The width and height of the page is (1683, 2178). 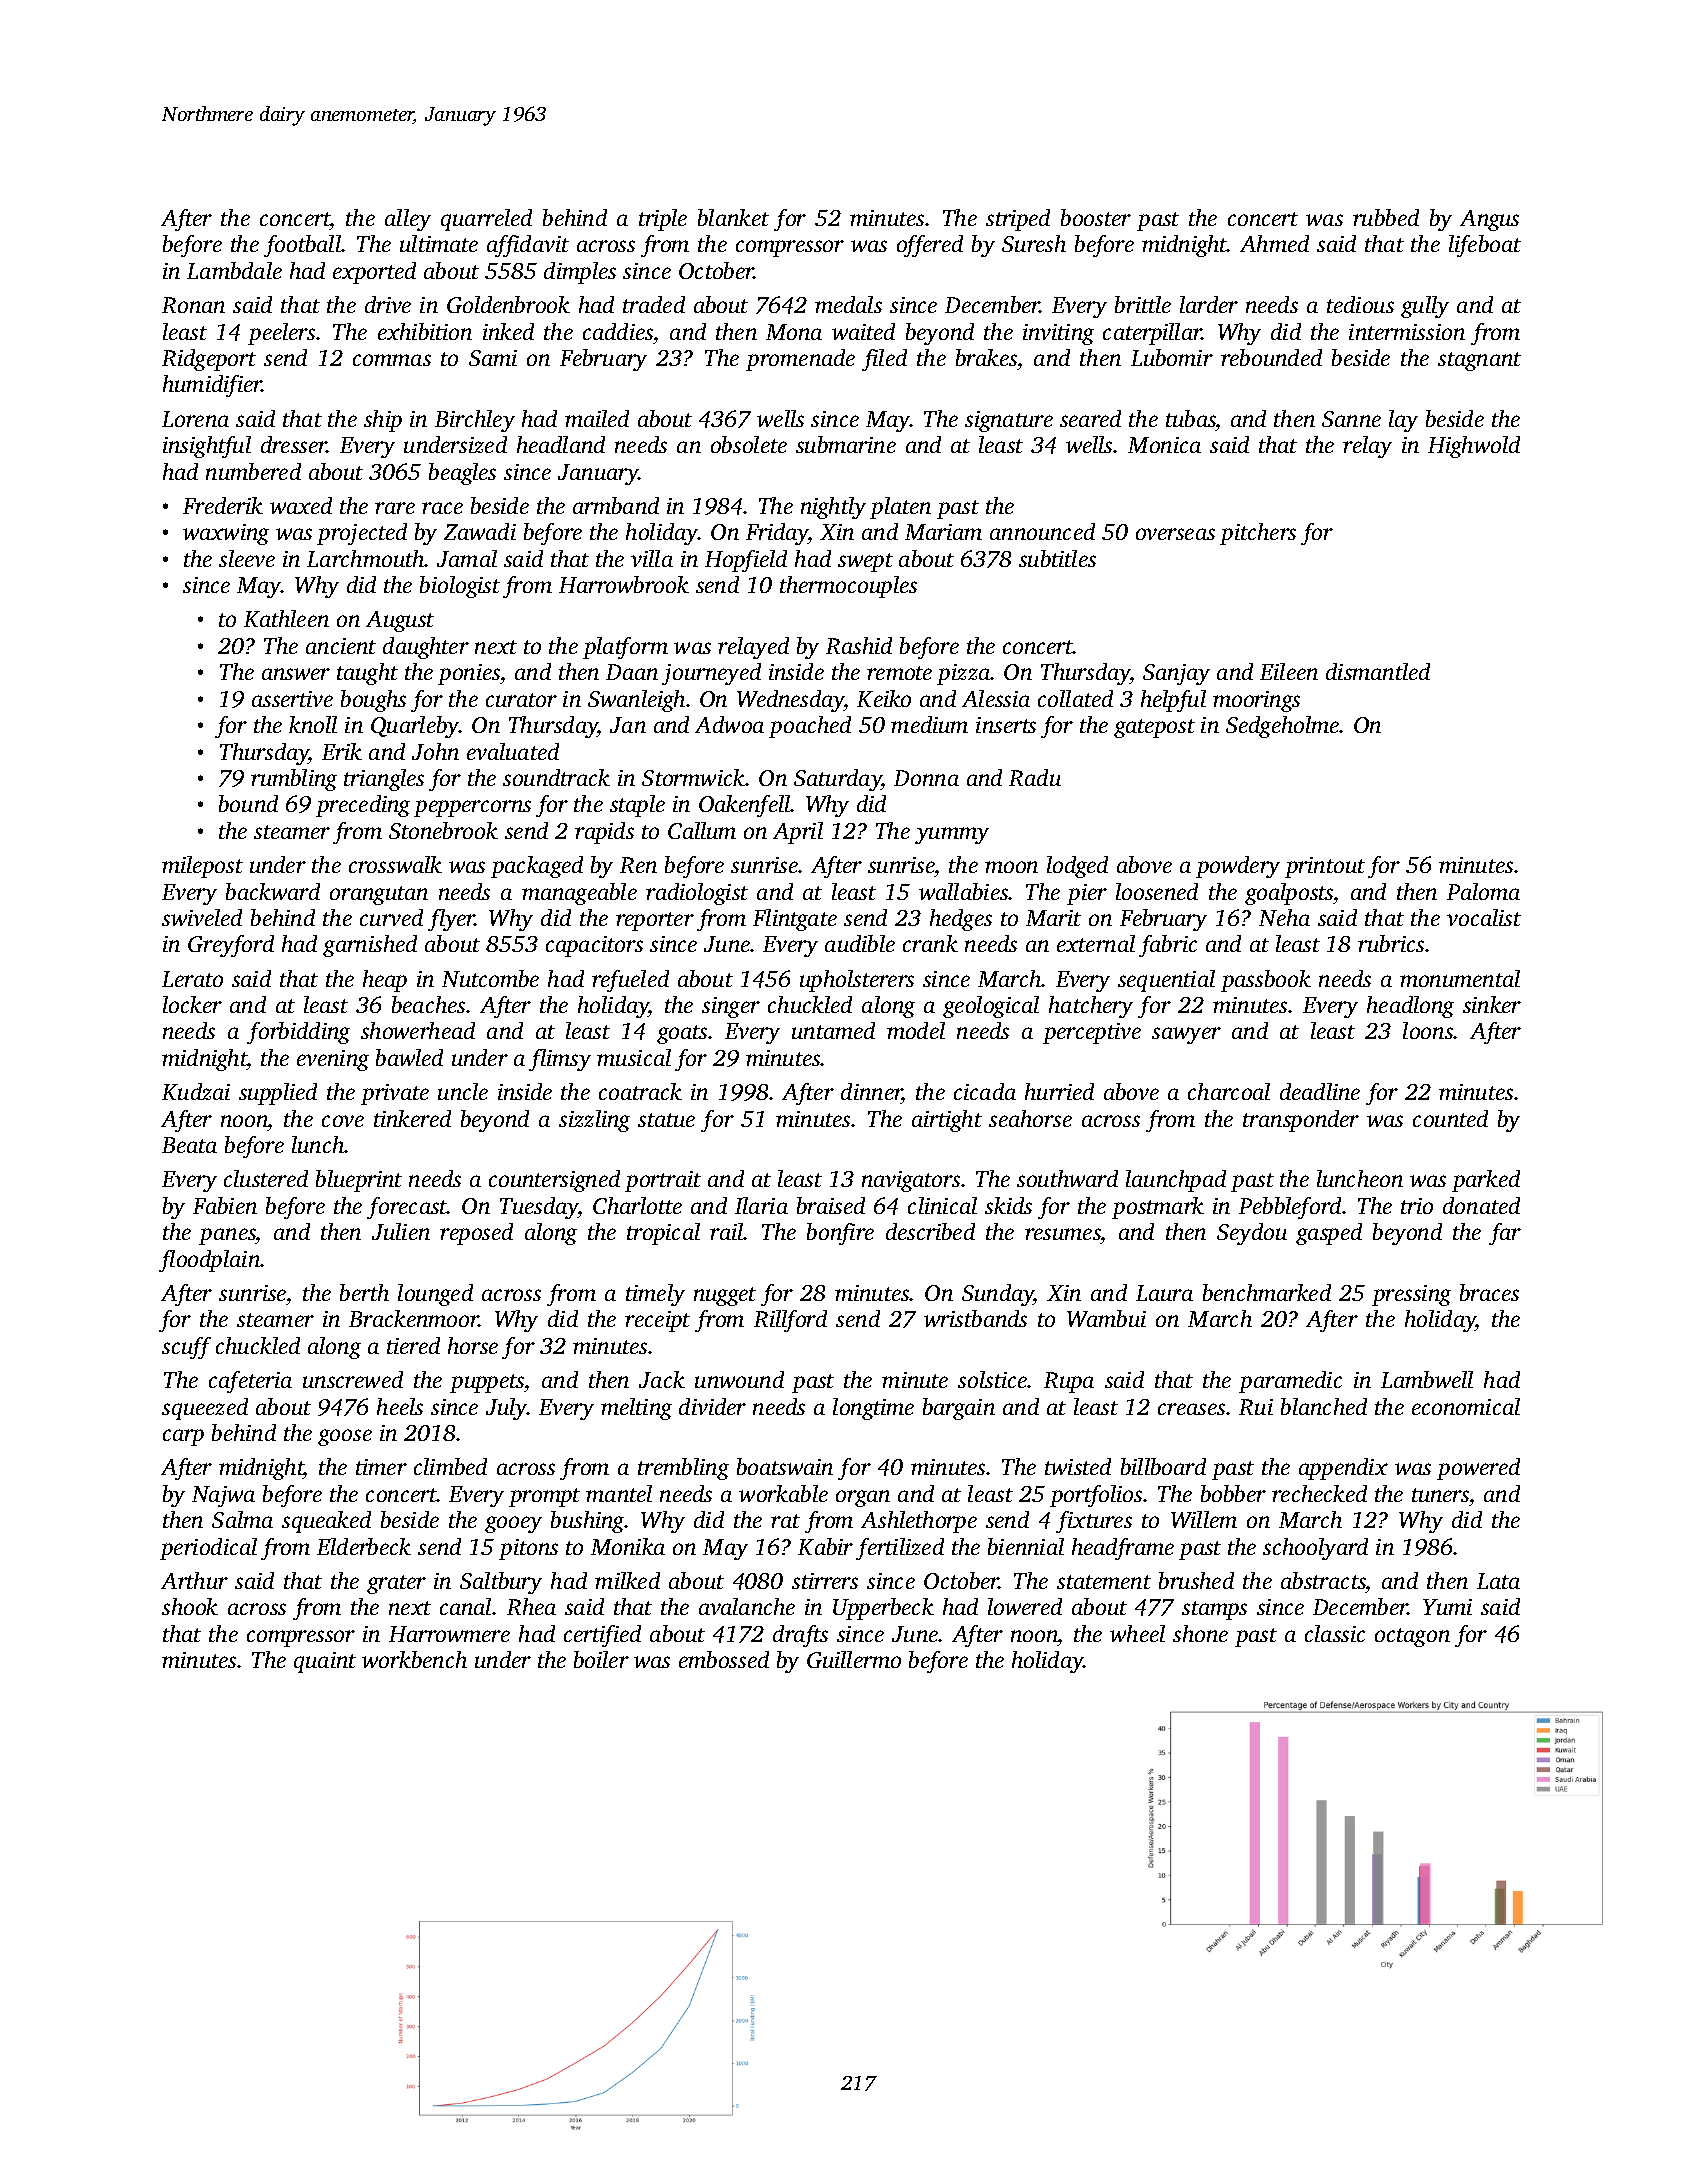 What do you see at coordinates (303, 246) in the page?
I see `football` at bounding box center [303, 246].
